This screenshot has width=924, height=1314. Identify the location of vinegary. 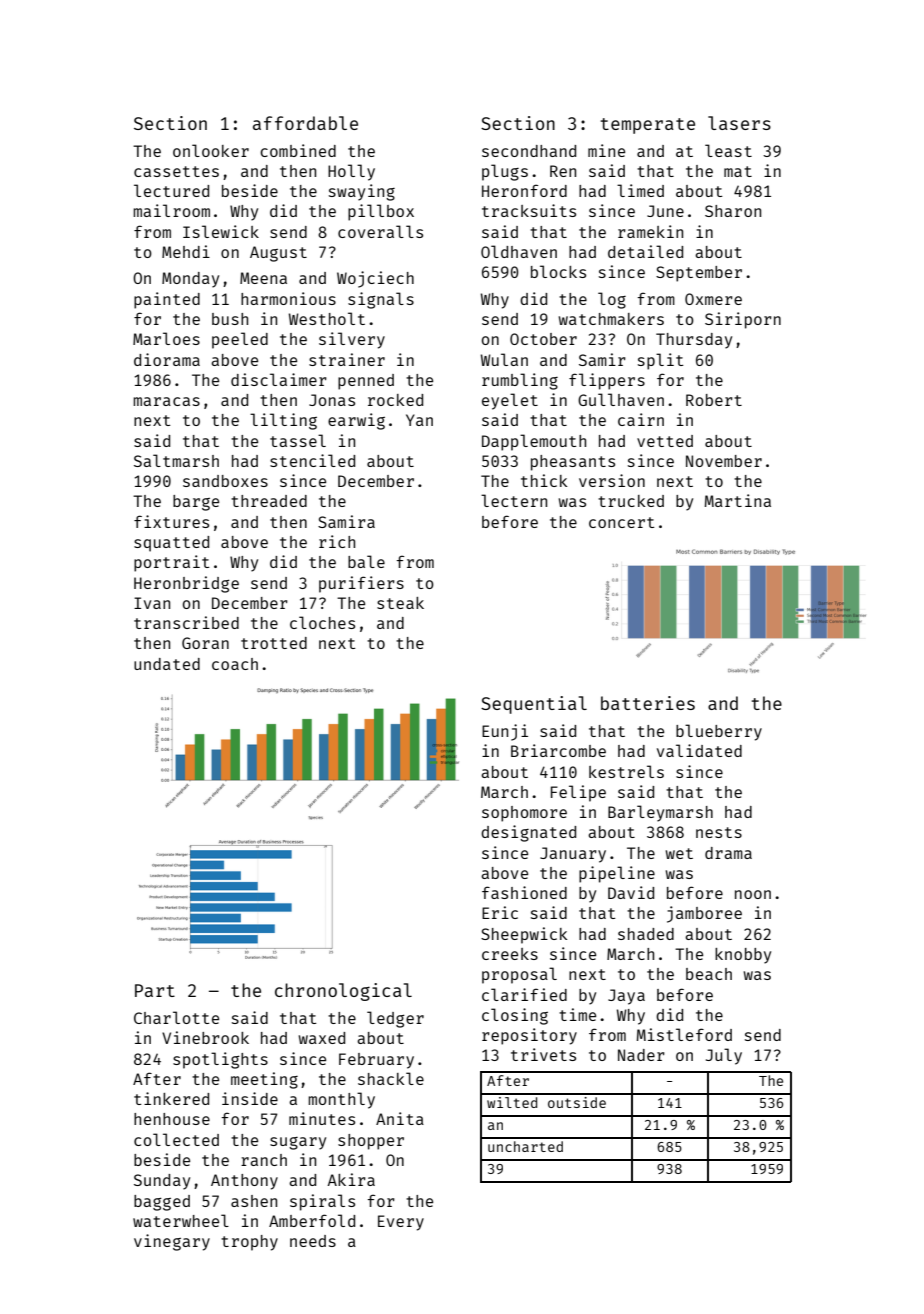
(172, 1242).
